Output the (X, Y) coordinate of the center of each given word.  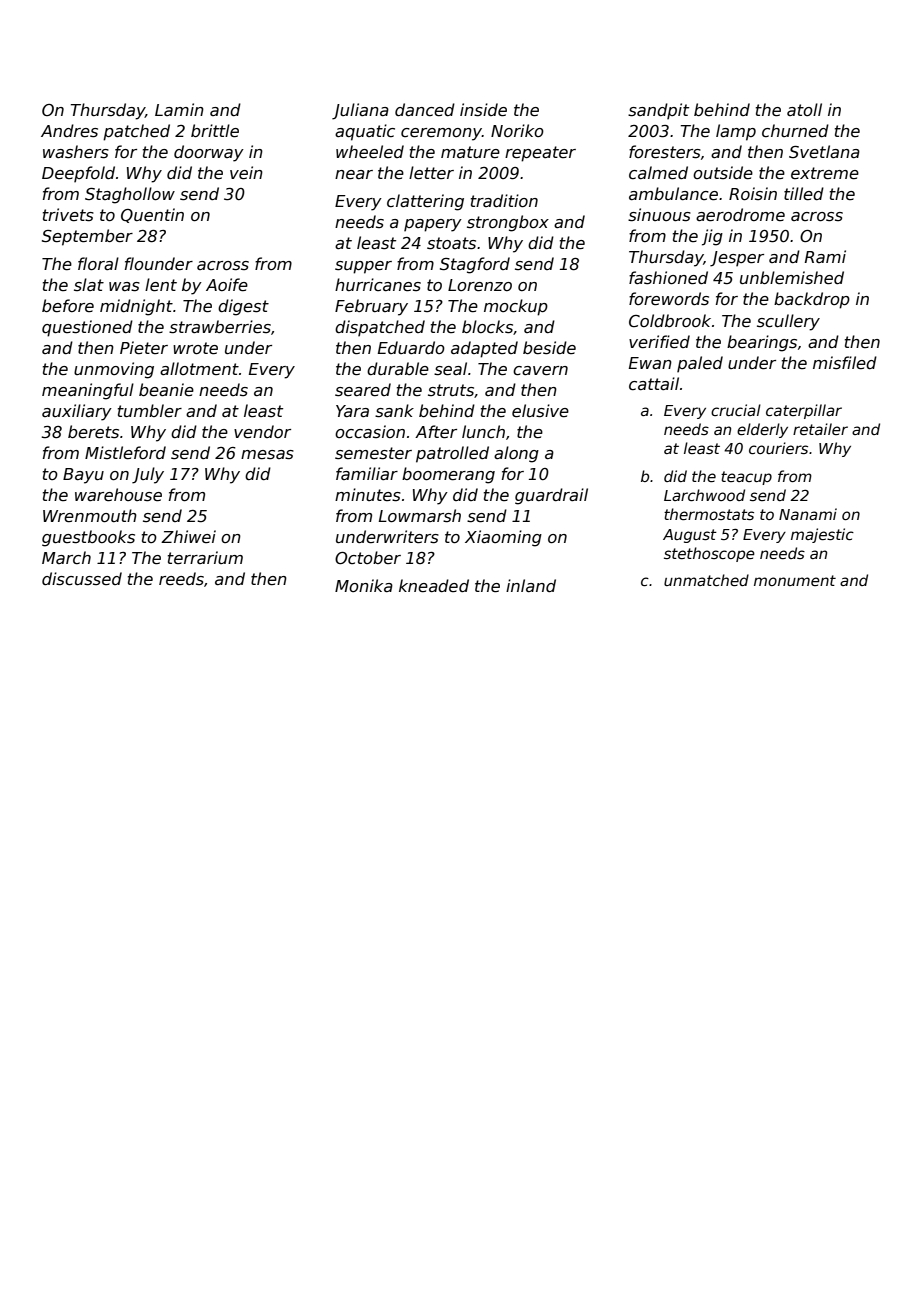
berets (93, 432)
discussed (82, 579)
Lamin (179, 109)
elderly (762, 430)
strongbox (508, 223)
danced (425, 110)
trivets (68, 215)
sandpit (658, 111)
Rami (825, 256)
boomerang (448, 475)
